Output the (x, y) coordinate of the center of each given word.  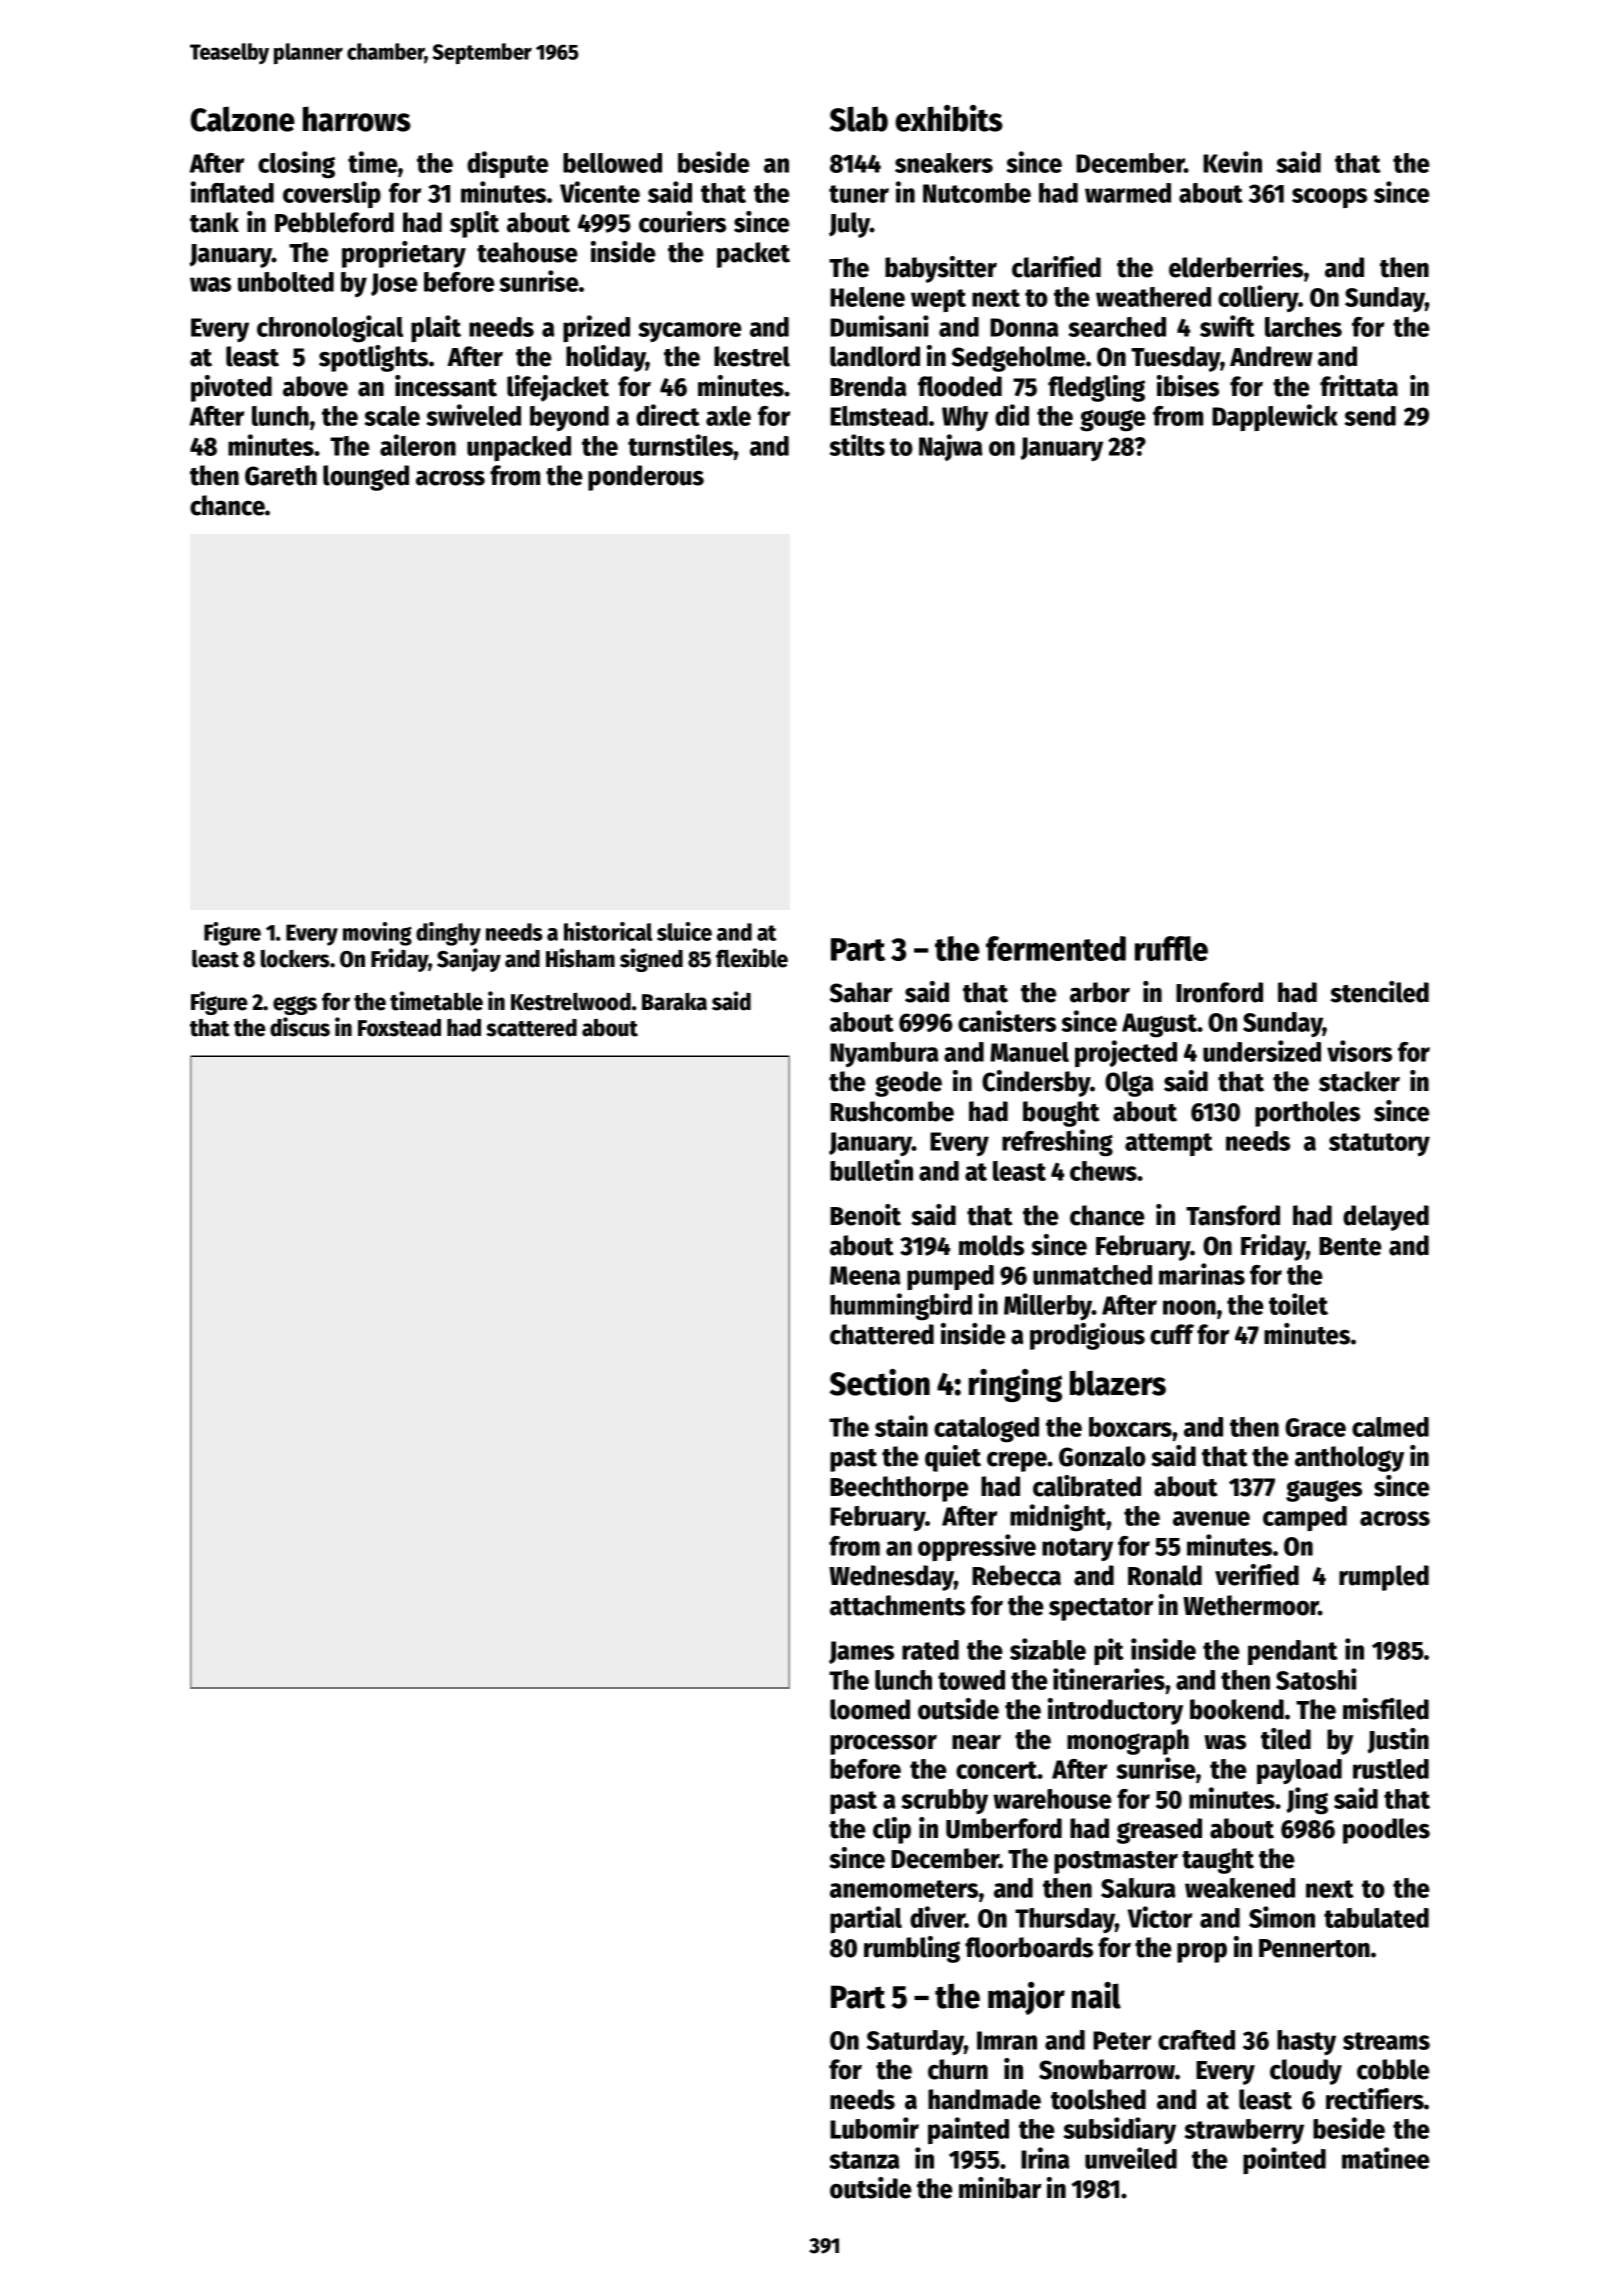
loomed (870, 1709)
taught (1218, 1861)
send (1370, 416)
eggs (295, 1005)
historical (608, 931)
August (1160, 1025)
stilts (857, 445)
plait (436, 328)
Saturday (915, 2042)
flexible (752, 958)
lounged (366, 478)
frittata (1359, 386)
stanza (864, 2160)
